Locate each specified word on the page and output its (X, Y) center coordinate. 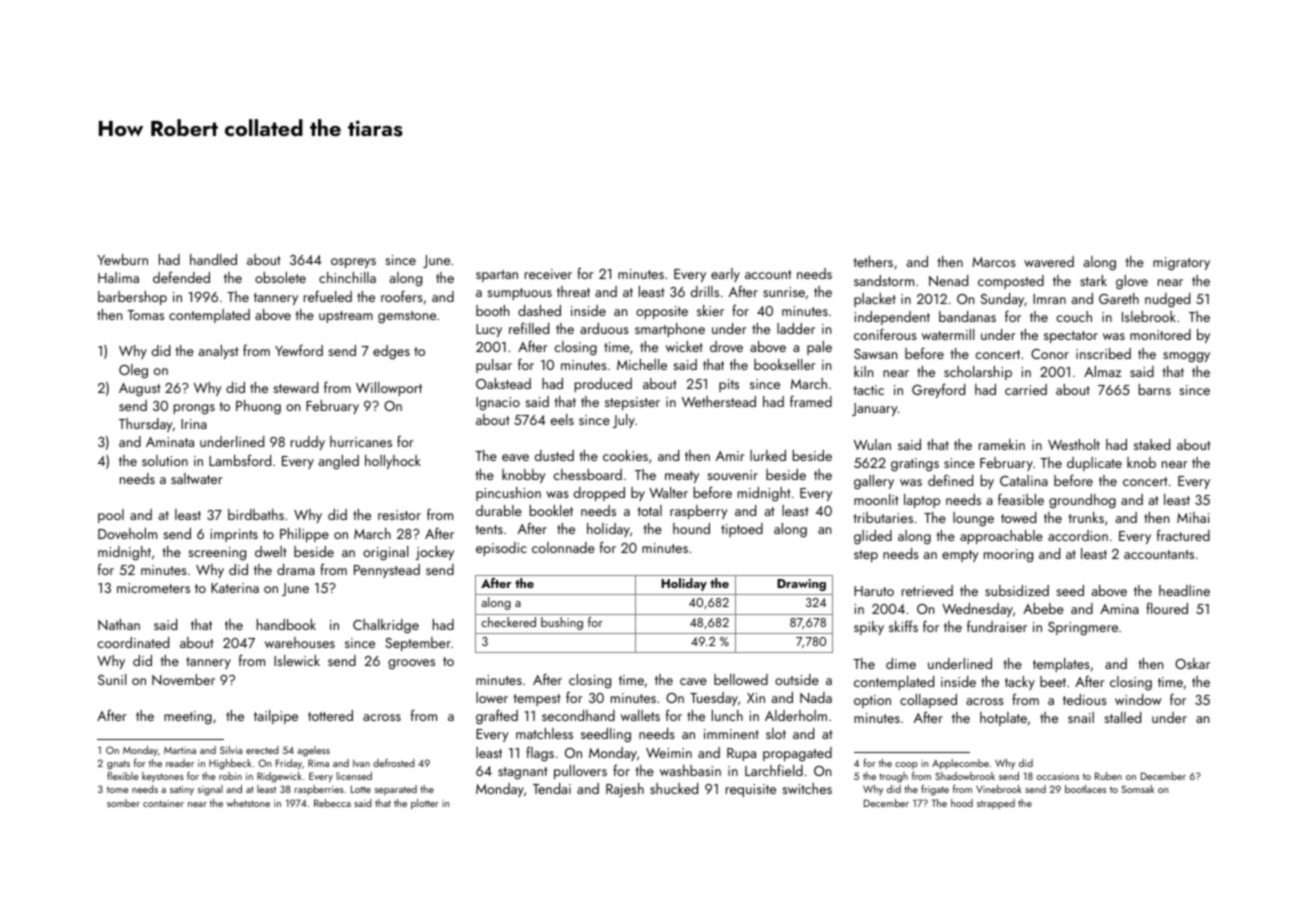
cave (693, 681)
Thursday (146, 425)
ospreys (353, 263)
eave (515, 457)
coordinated (133, 642)
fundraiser (997, 626)
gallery (874, 482)
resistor (399, 515)
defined (950, 480)
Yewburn (122, 259)
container (163, 803)
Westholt (1074, 444)
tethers (873, 261)
